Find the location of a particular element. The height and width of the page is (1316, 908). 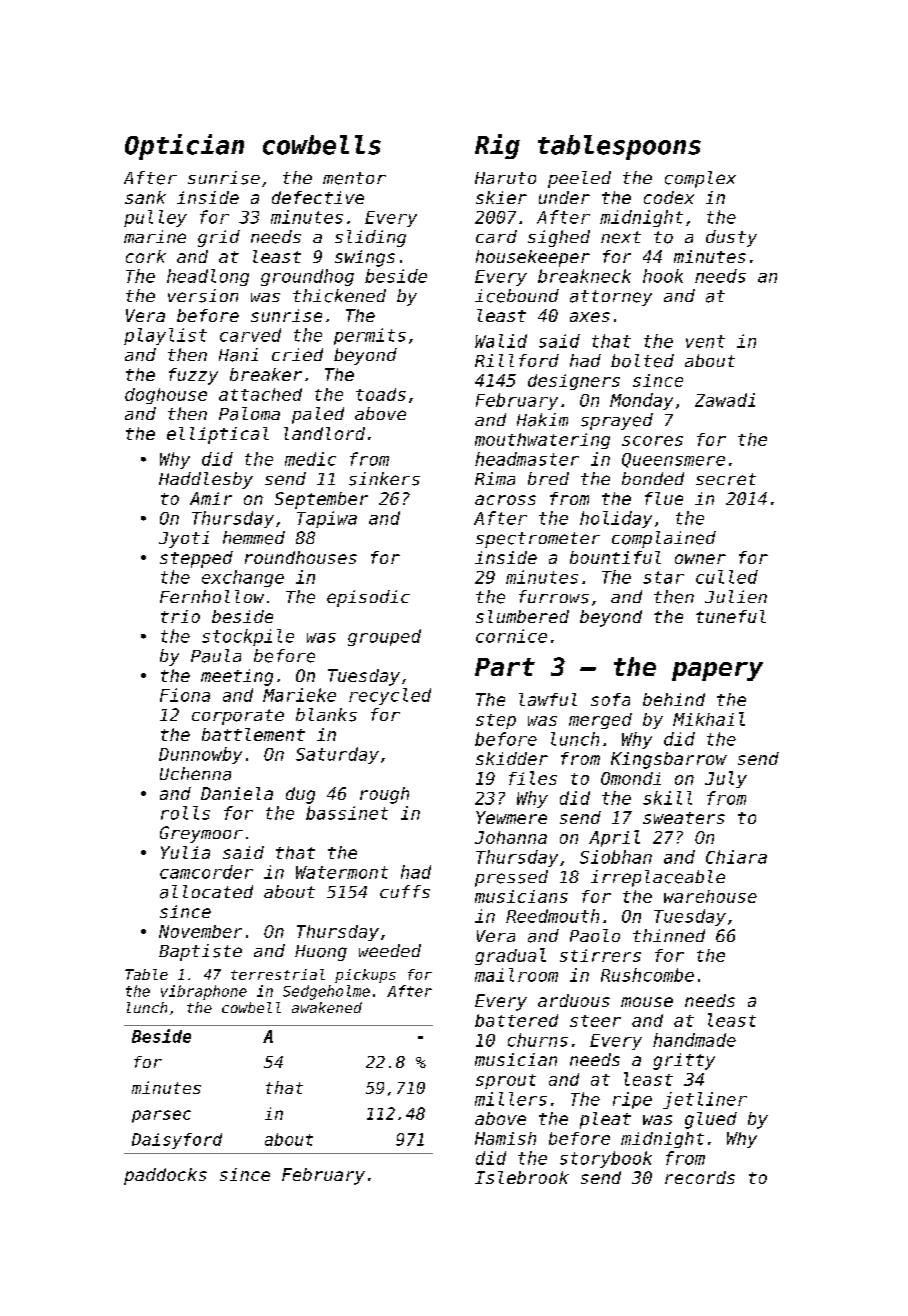

mentor is located at coordinates (354, 178).
